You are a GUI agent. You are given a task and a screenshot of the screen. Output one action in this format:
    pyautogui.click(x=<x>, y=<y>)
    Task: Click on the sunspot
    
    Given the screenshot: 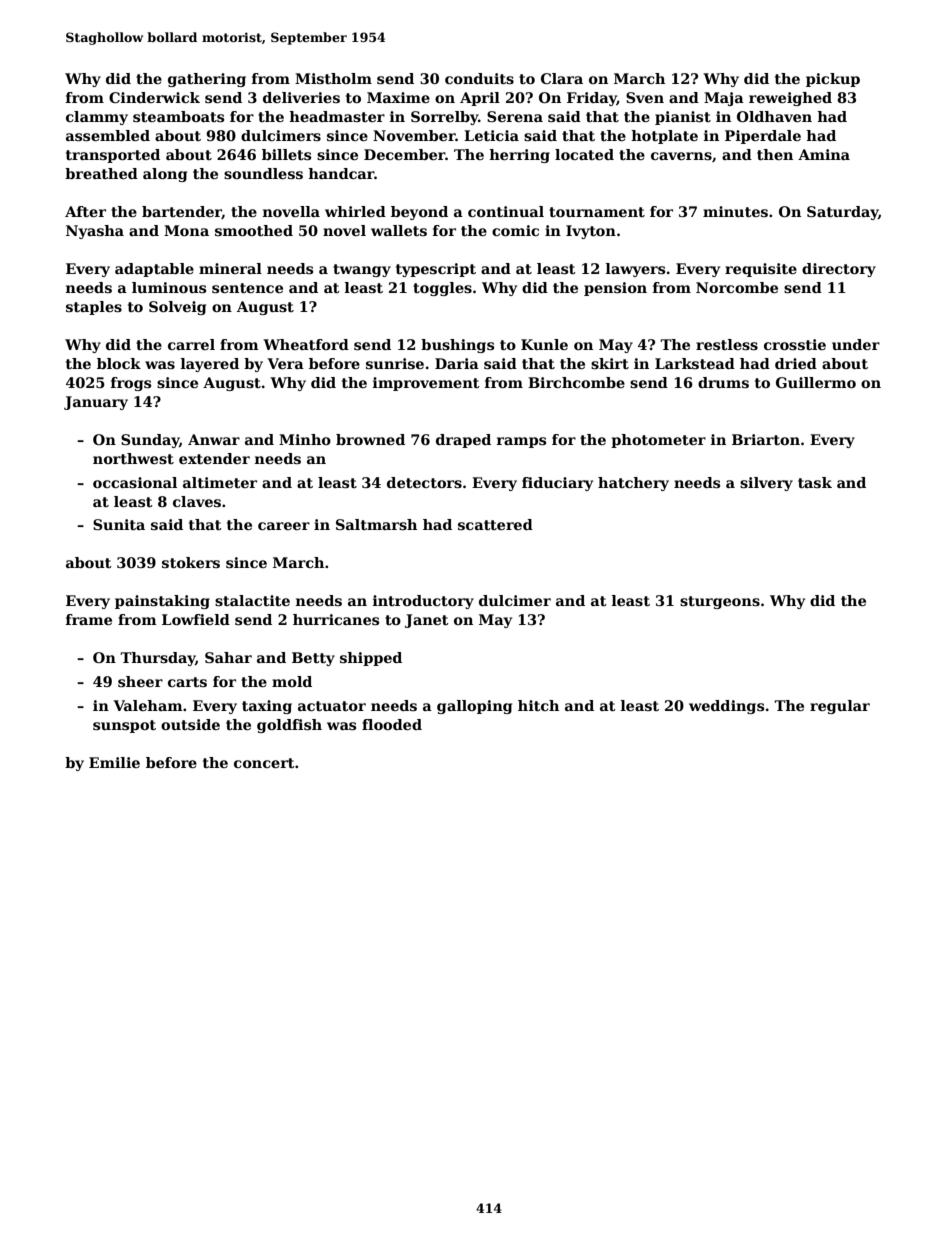 What is the action you would take?
    pyautogui.click(x=124, y=726)
